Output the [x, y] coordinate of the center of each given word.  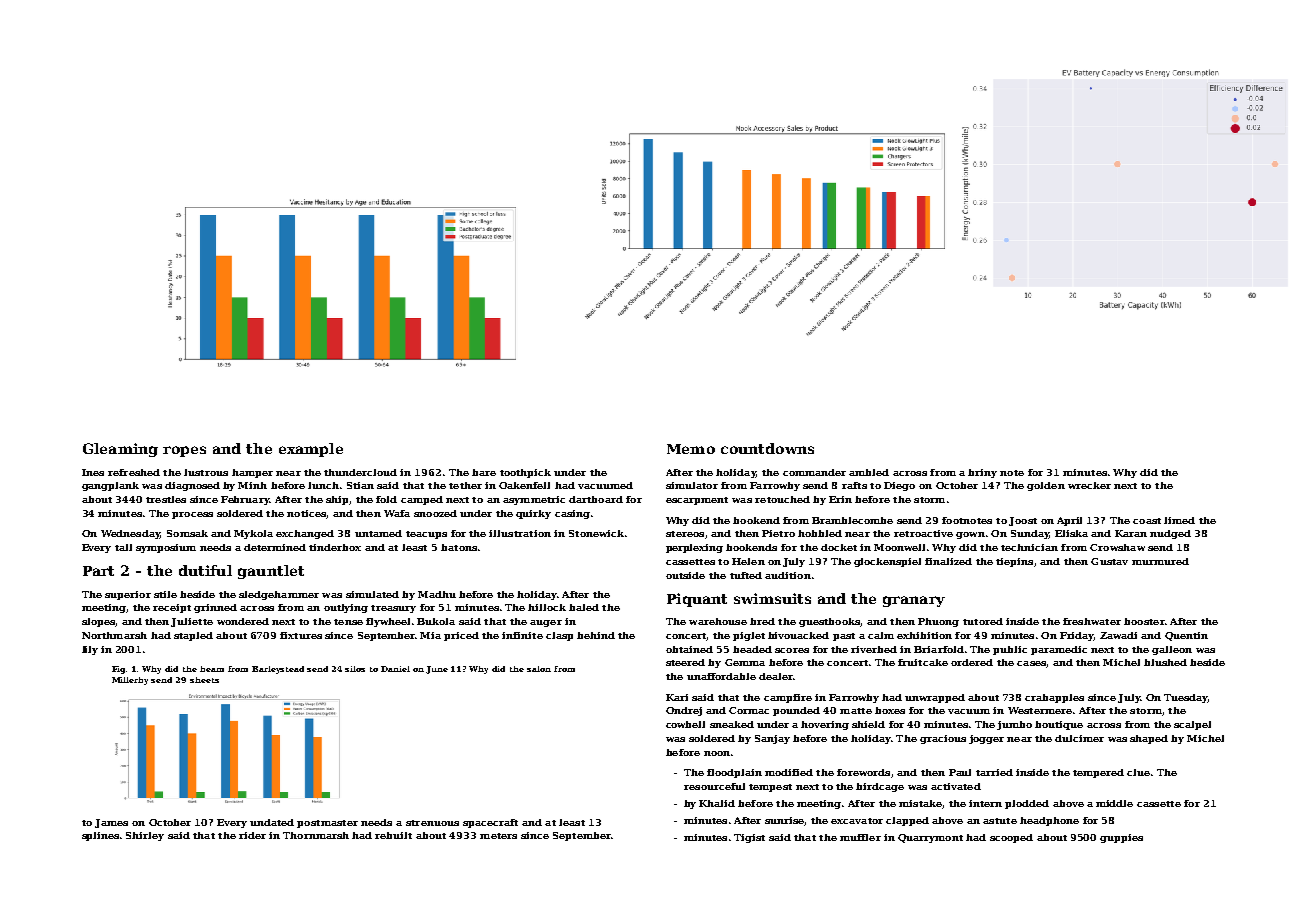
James [111, 823]
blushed [1165, 662]
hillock [547, 607]
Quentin [1186, 636]
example [311, 450]
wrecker [1089, 485]
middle [1114, 803]
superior [128, 595]
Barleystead [278, 670]
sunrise [784, 820]
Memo [691, 449]
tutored [983, 621]
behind [596, 635]
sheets [204, 680]
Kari [677, 697]
